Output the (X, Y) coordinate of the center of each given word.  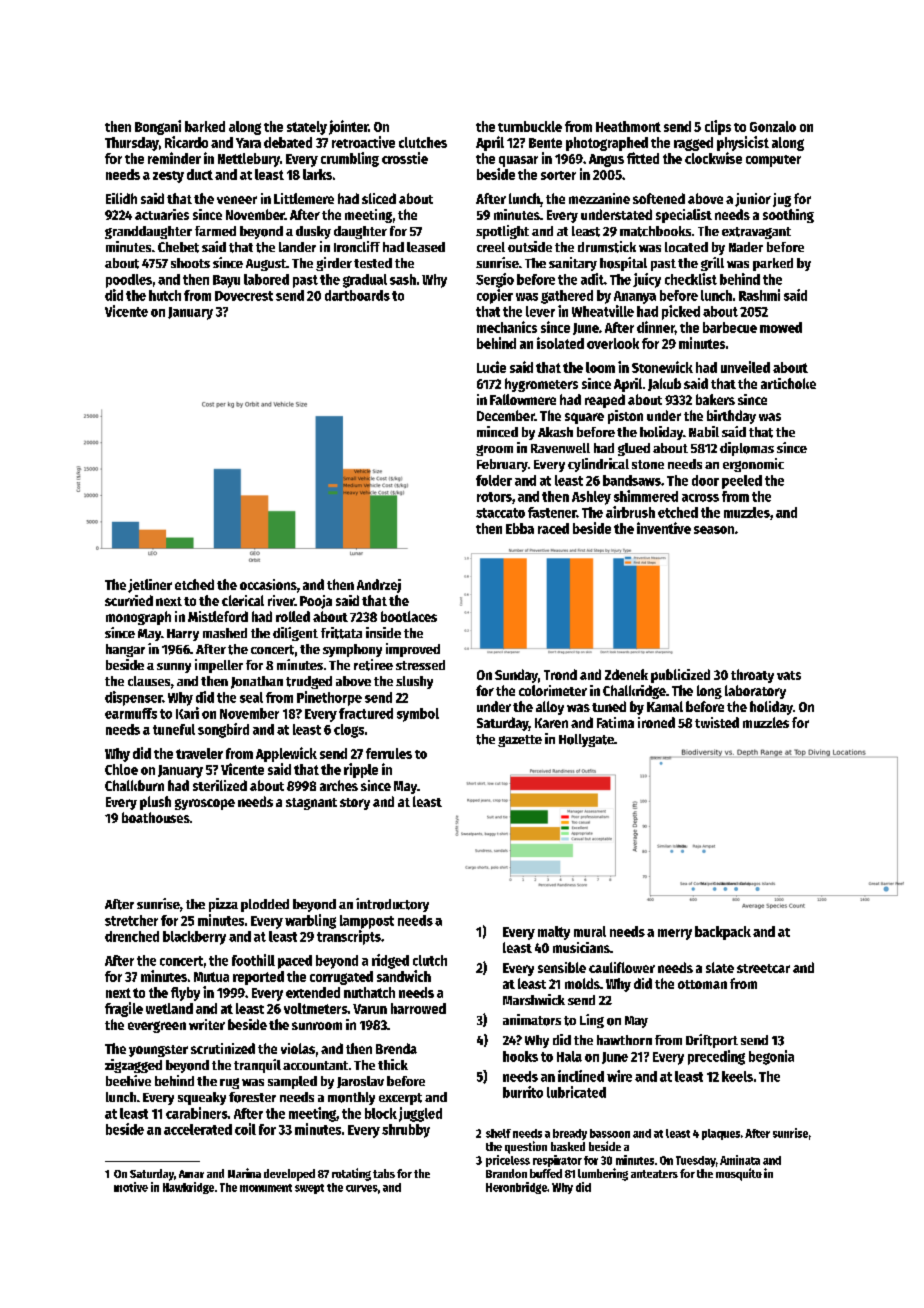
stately (307, 128)
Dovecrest (244, 296)
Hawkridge (188, 1188)
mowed (781, 327)
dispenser (134, 698)
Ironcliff (357, 246)
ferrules (389, 753)
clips (718, 127)
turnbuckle (530, 126)
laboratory (755, 692)
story (355, 804)
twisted (717, 722)
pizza (223, 905)
